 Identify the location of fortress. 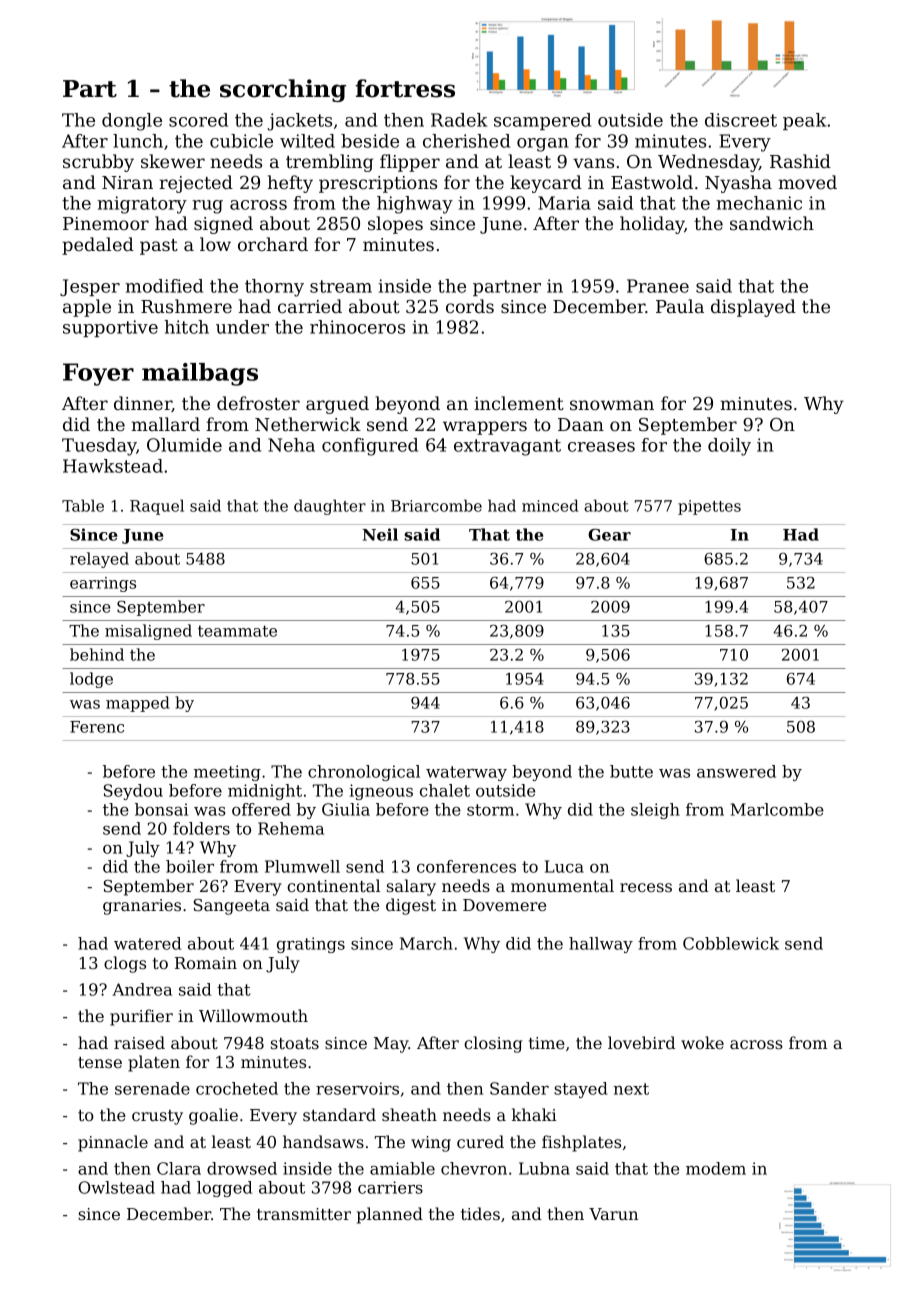
(405, 88).
